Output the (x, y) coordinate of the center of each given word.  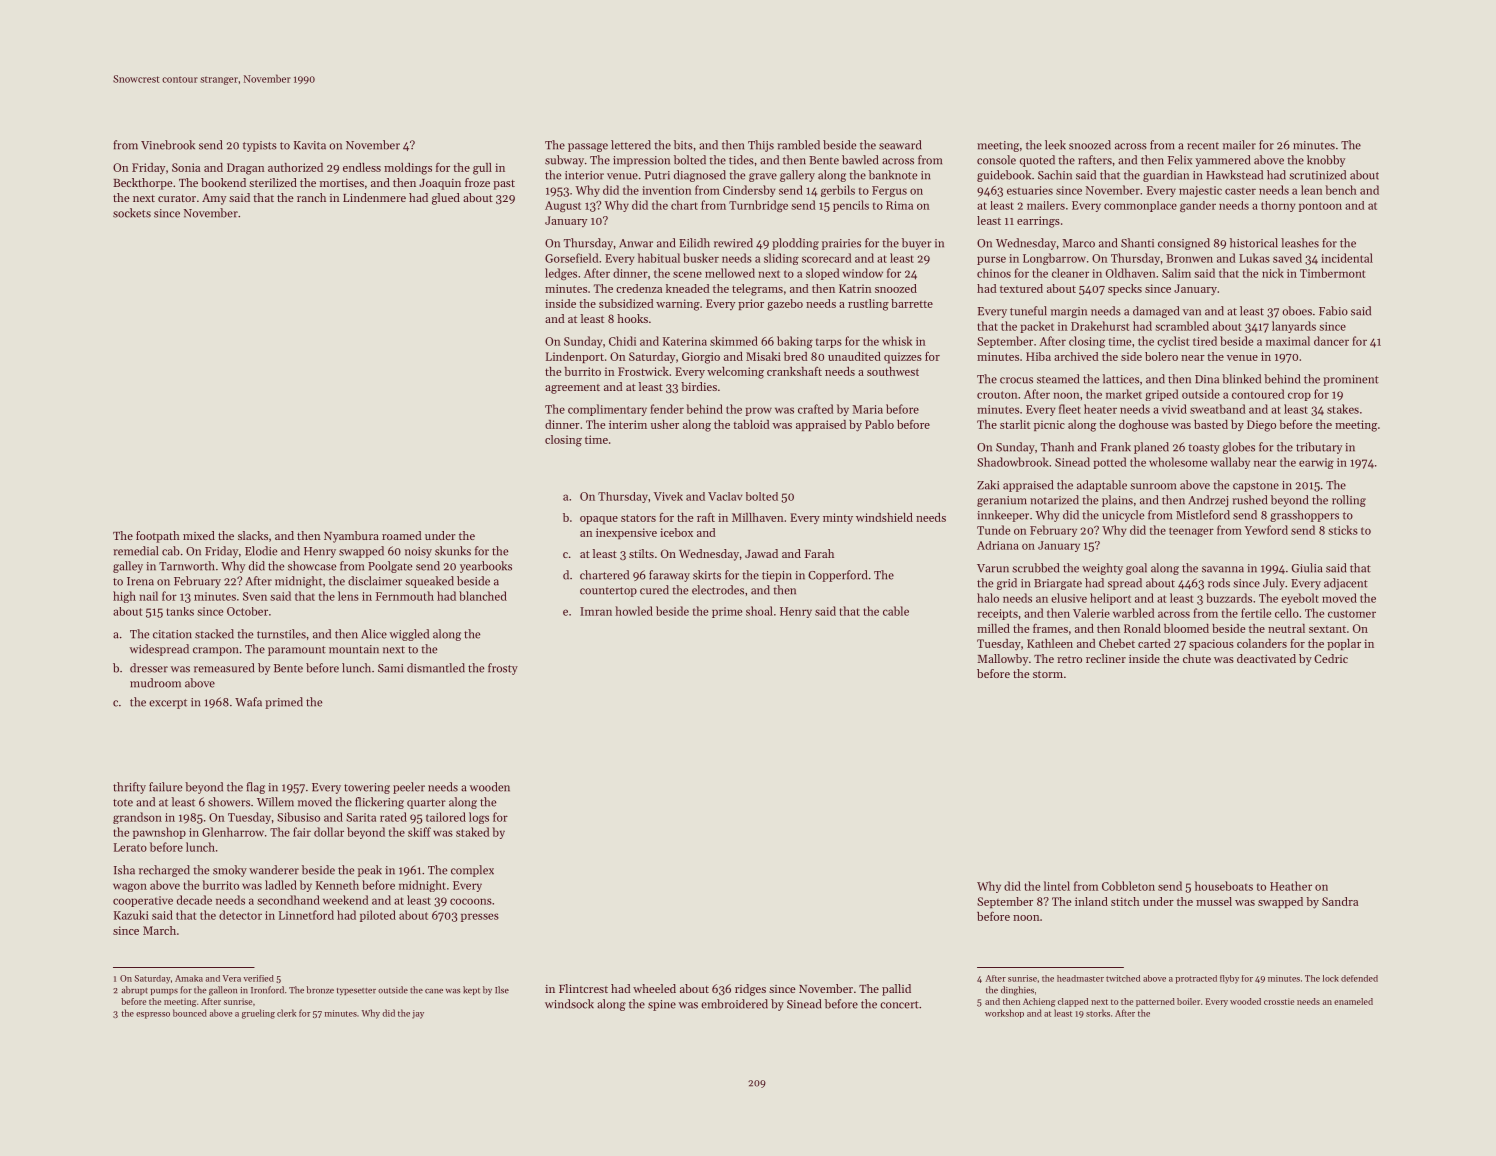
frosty (503, 669)
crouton (997, 395)
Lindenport (575, 357)
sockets (132, 213)
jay (418, 1014)
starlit (1015, 424)
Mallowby (1003, 660)
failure (165, 787)
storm (1048, 674)
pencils (851, 206)
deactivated (1266, 658)
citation (172, 634)
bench (1341, 190)
